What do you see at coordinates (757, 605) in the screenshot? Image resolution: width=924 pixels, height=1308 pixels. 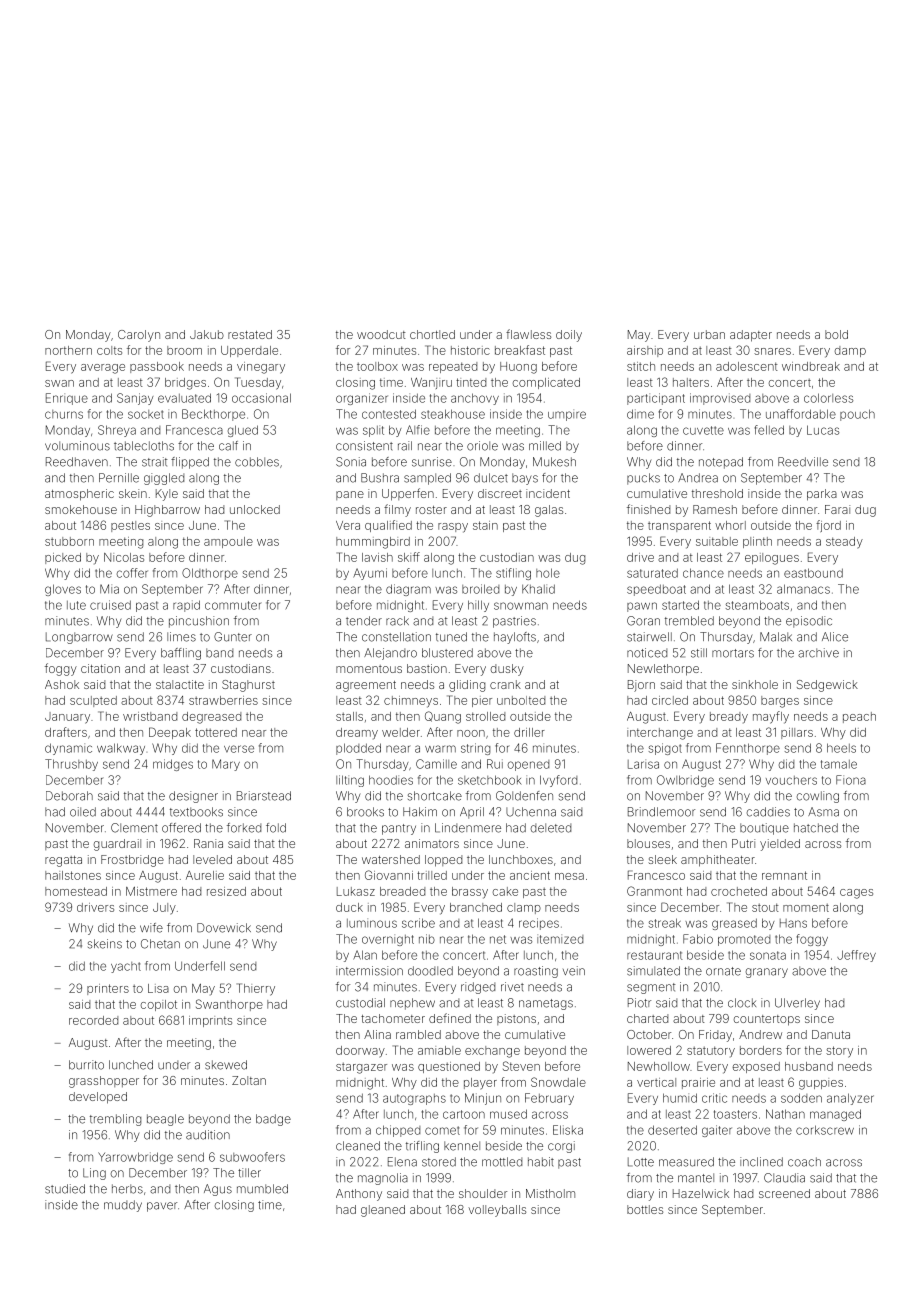 I see `steamboats` at bounding box center [757, 605].
